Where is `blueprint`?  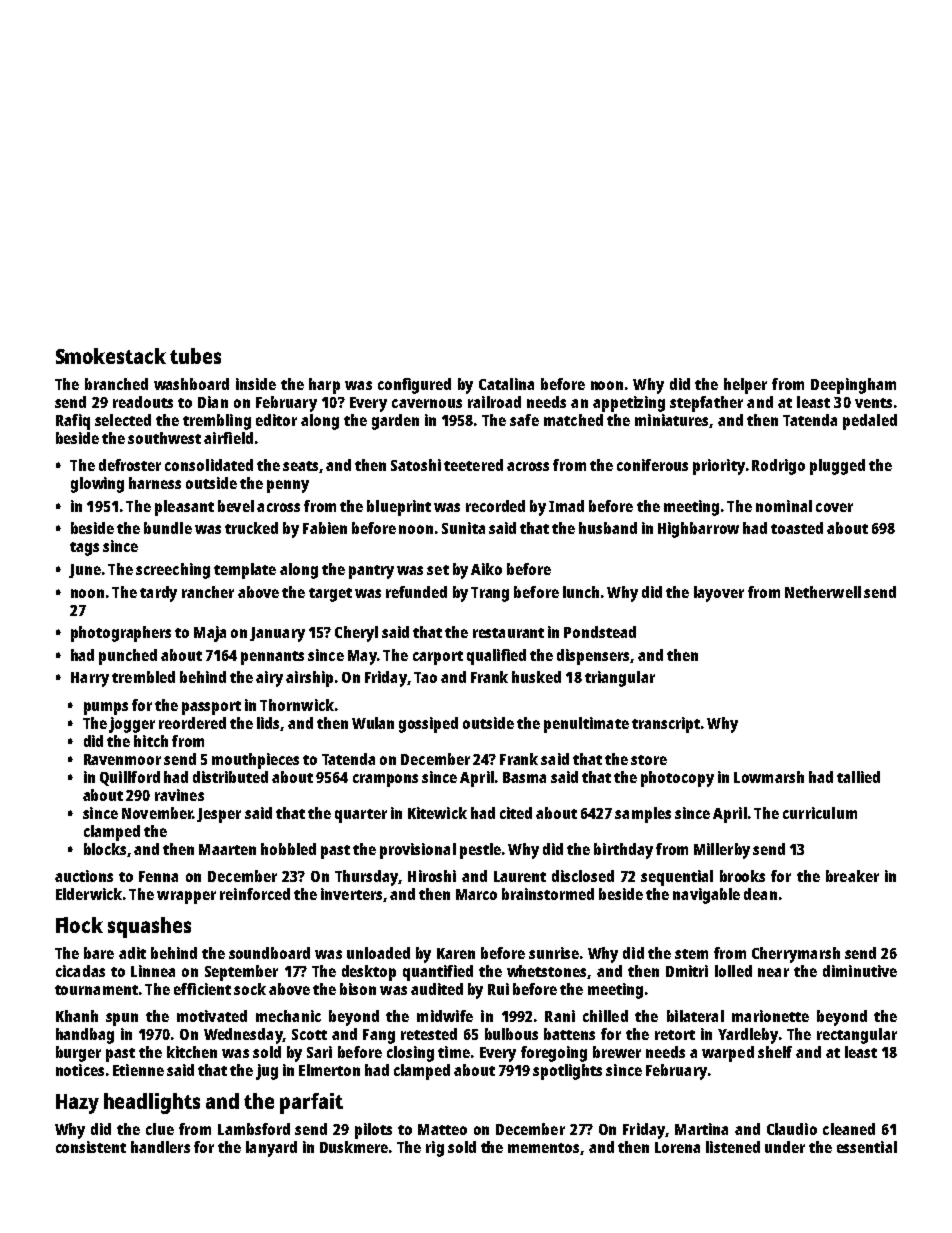 blueprint is located at coordinates (399, 508).
